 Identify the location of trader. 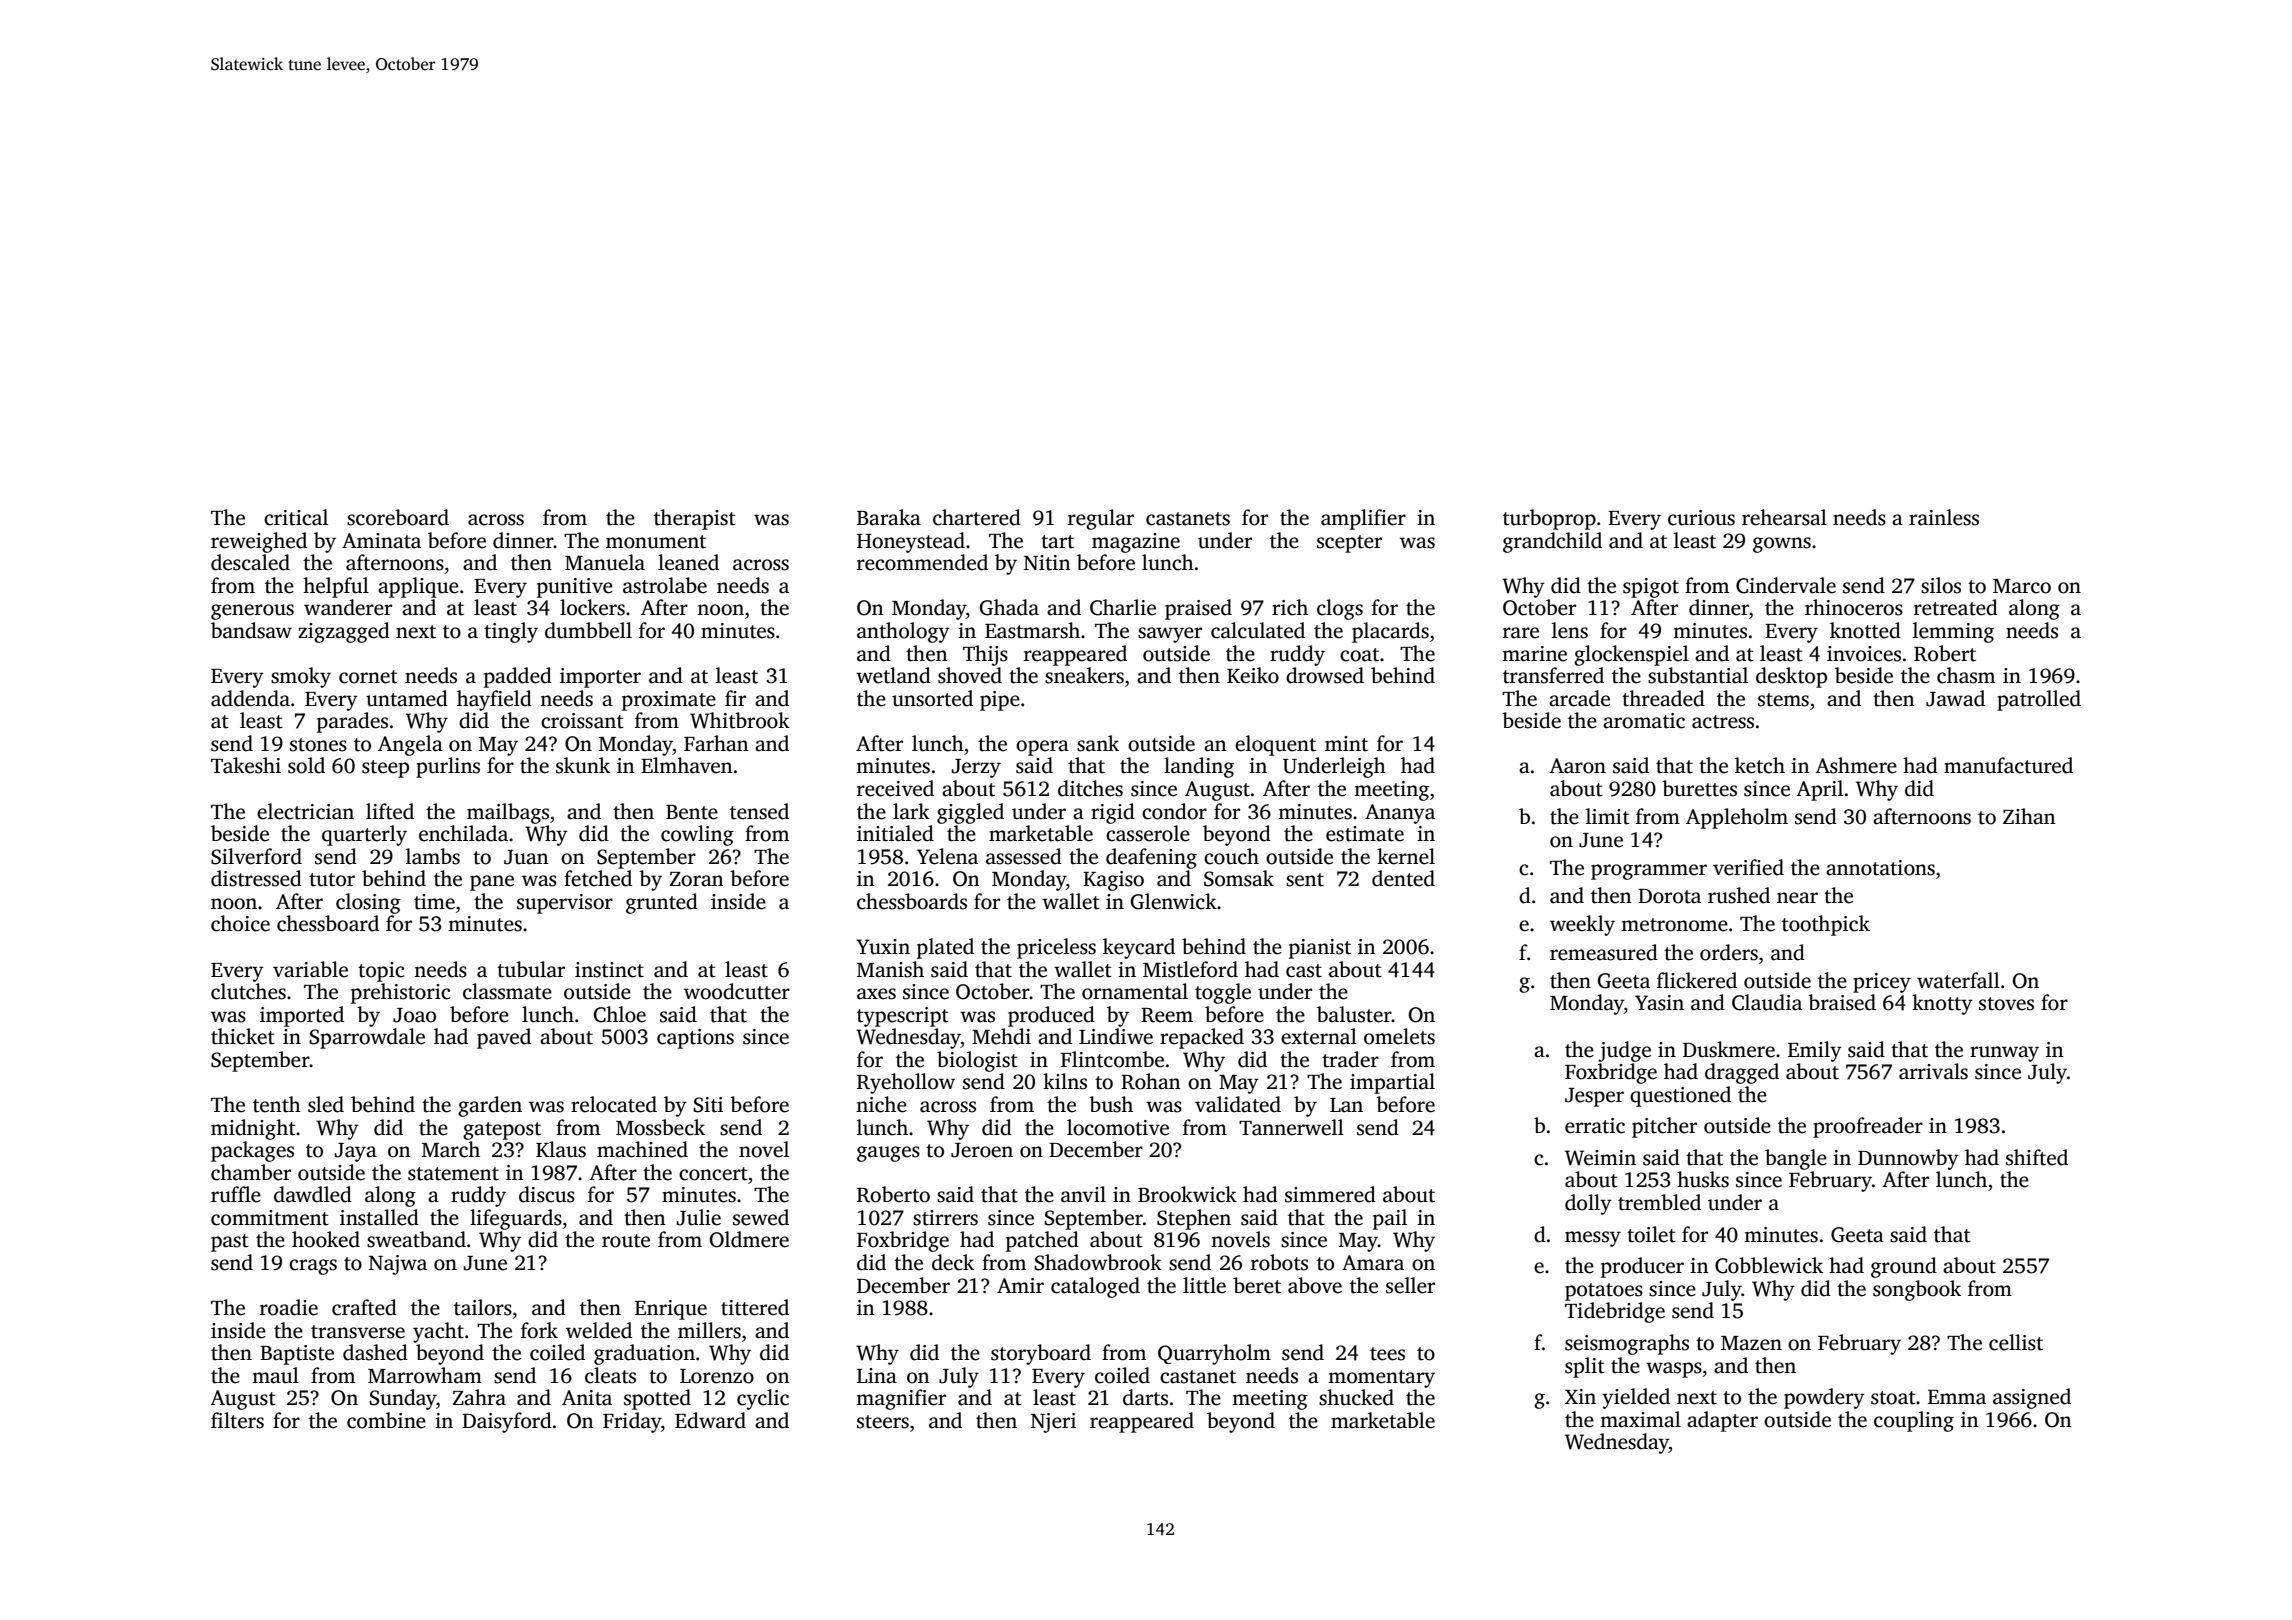
(1350, 1059).
